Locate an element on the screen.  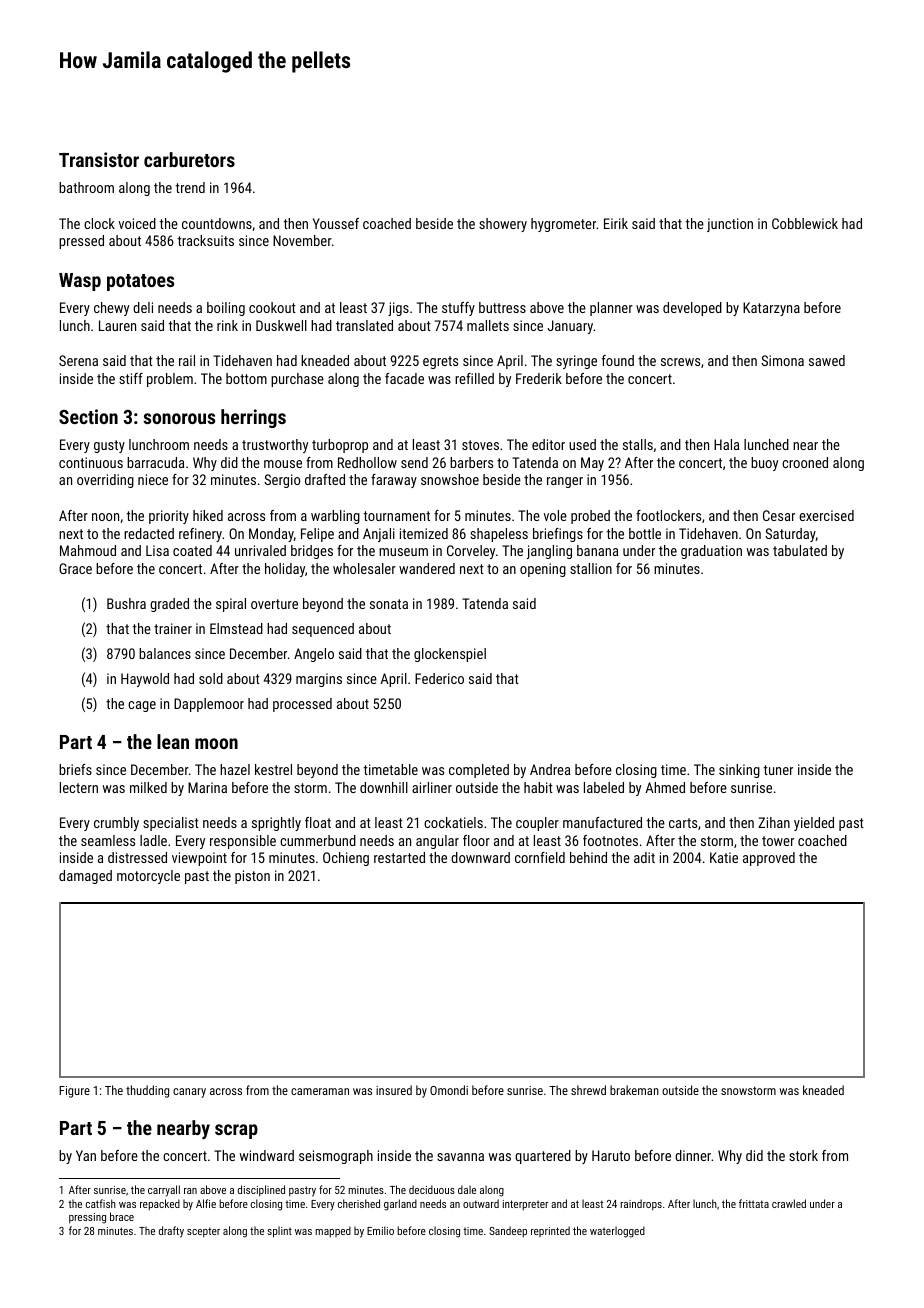
briefs is located at coordinates (75, 769).
